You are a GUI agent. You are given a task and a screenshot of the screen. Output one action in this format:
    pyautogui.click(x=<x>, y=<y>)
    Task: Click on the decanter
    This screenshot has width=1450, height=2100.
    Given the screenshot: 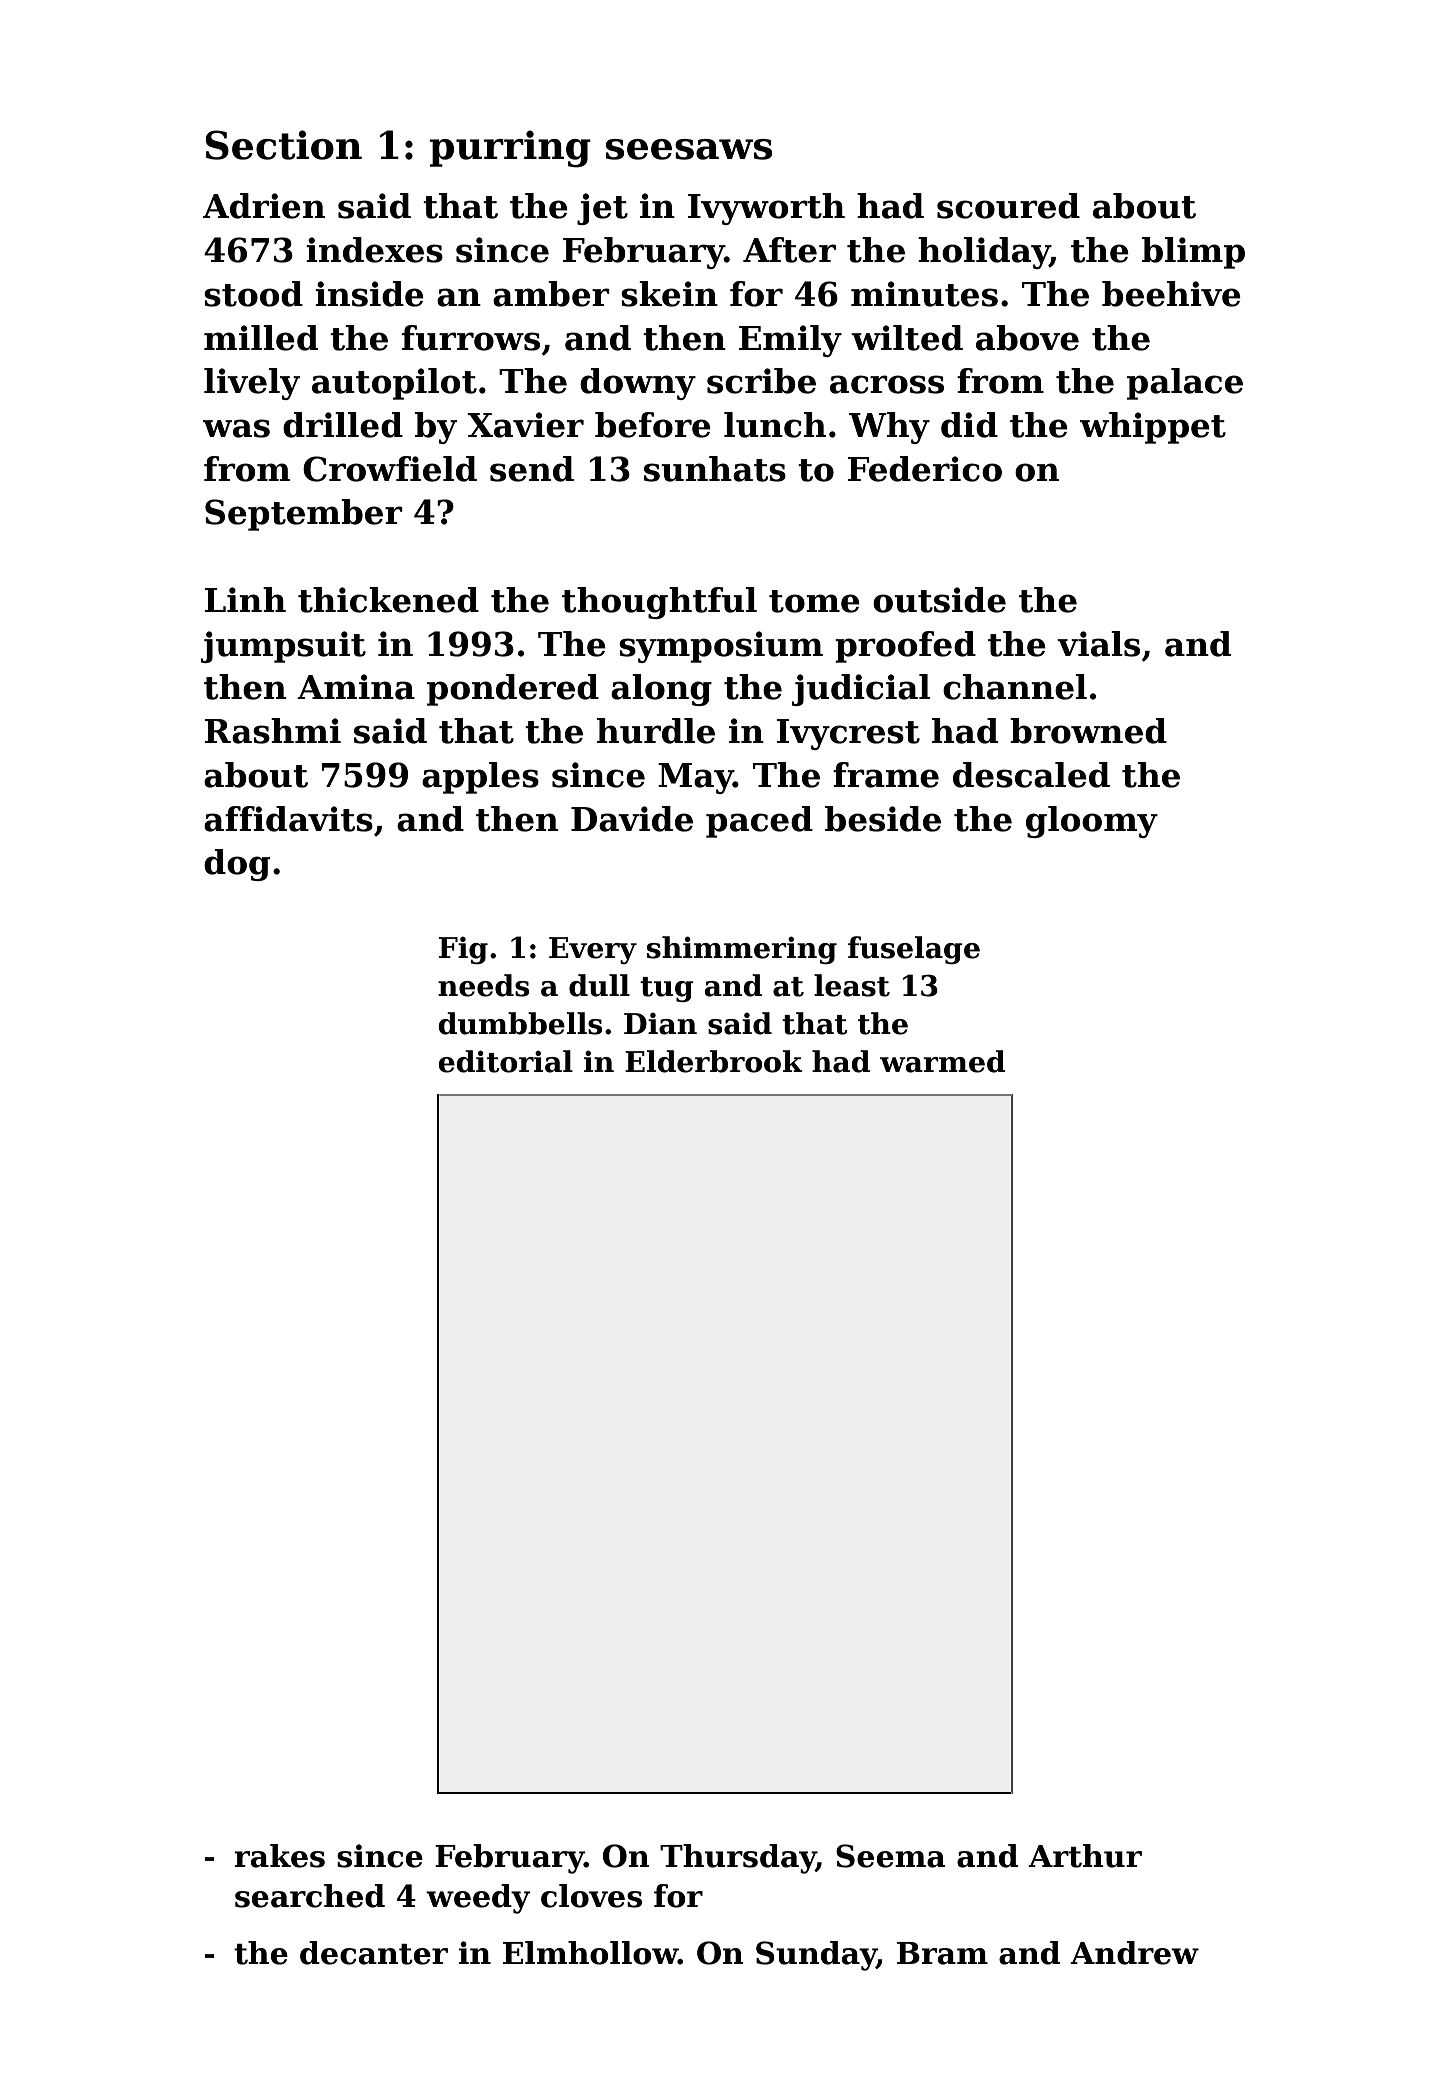 What is the action you would take?
    pyautogui.click(x=374, y=1953)
